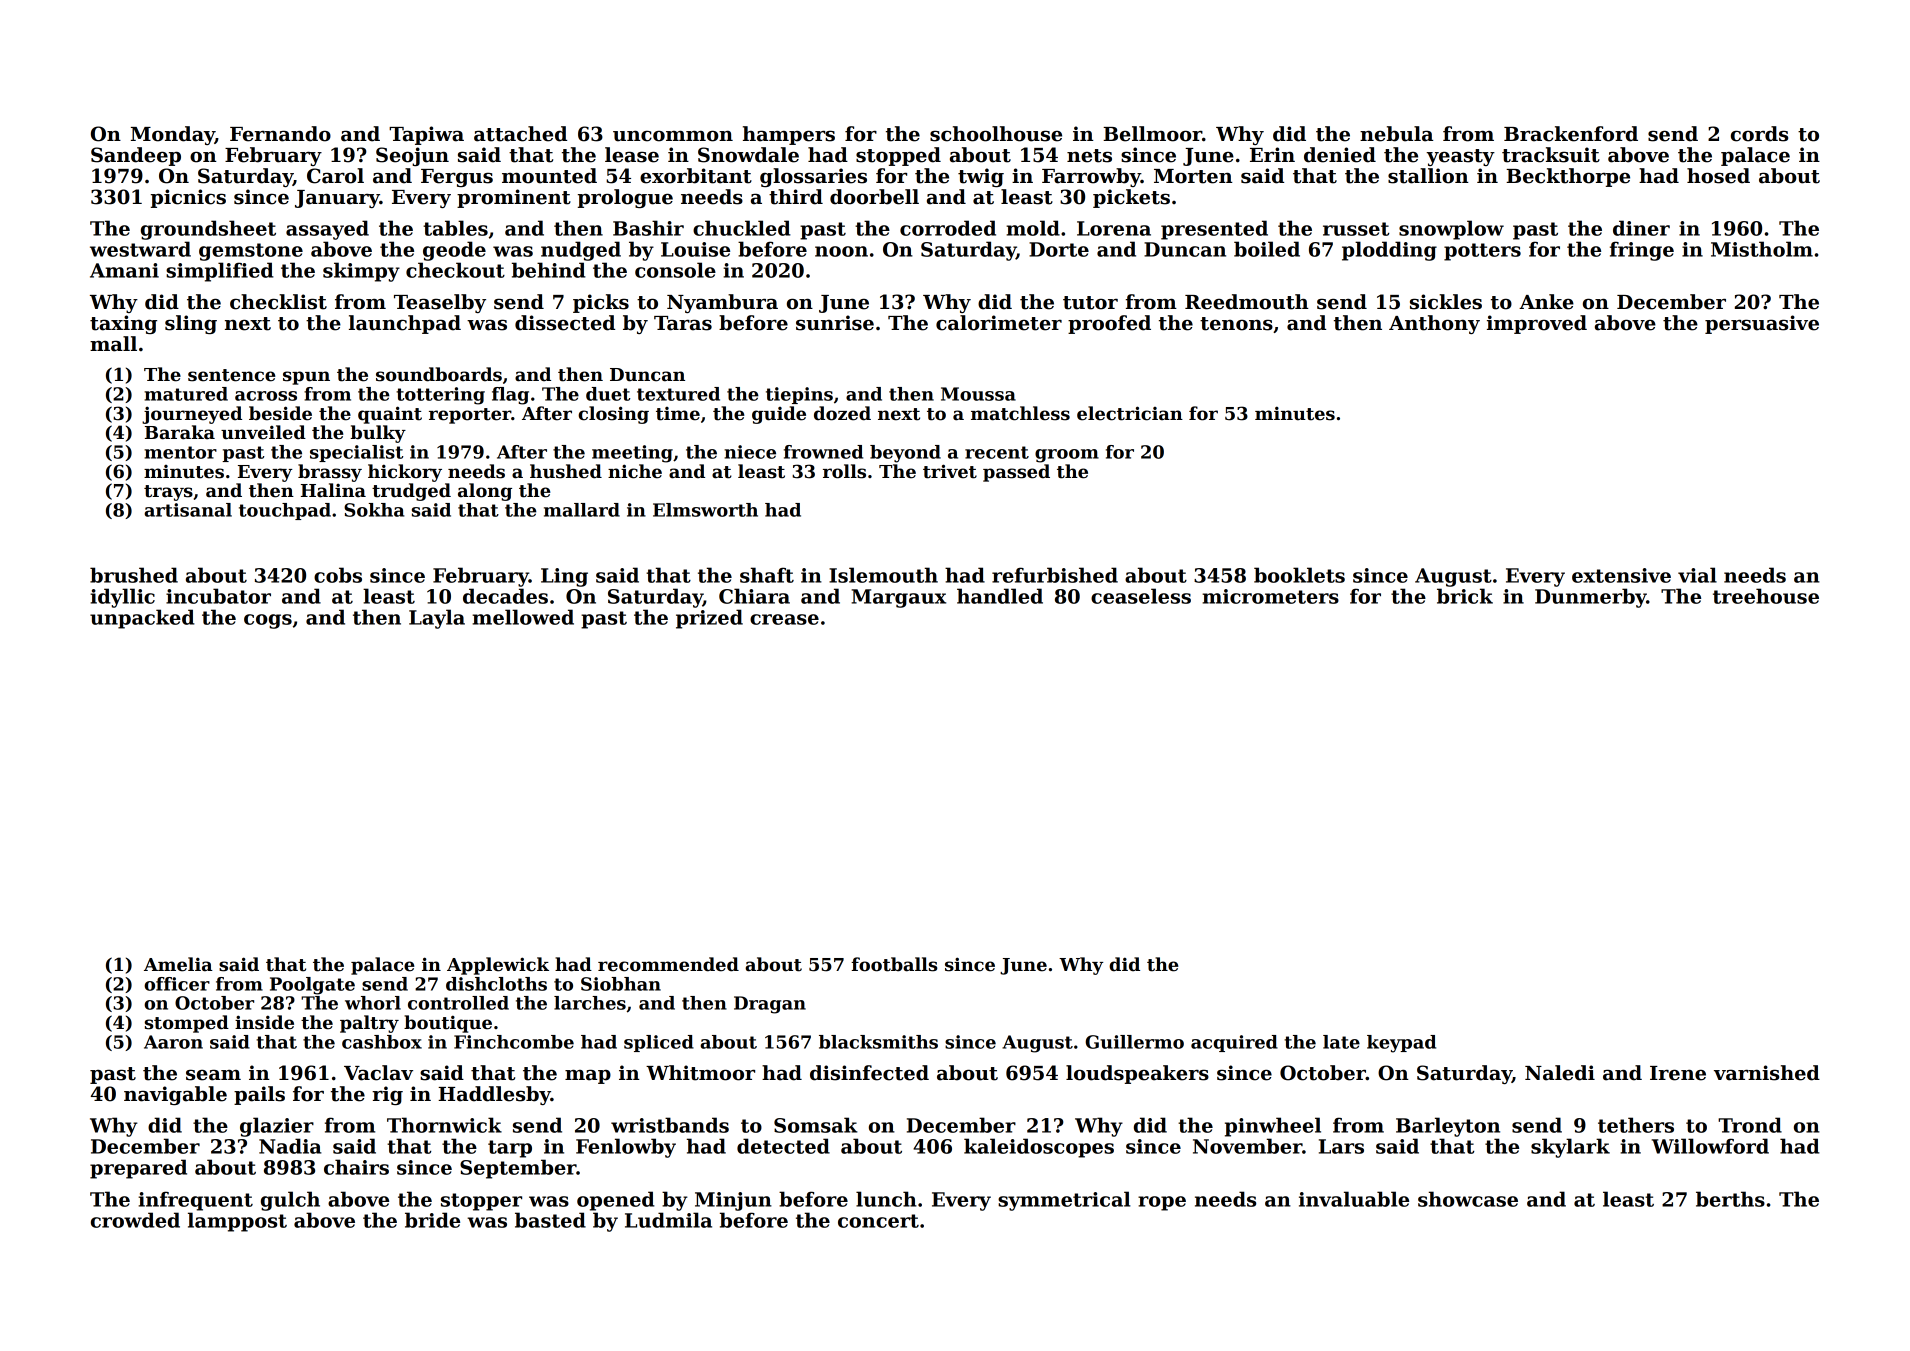 The width and height of the screenshot is (1910, 1351). I want to click on Minjun, so click(733, 1201).
